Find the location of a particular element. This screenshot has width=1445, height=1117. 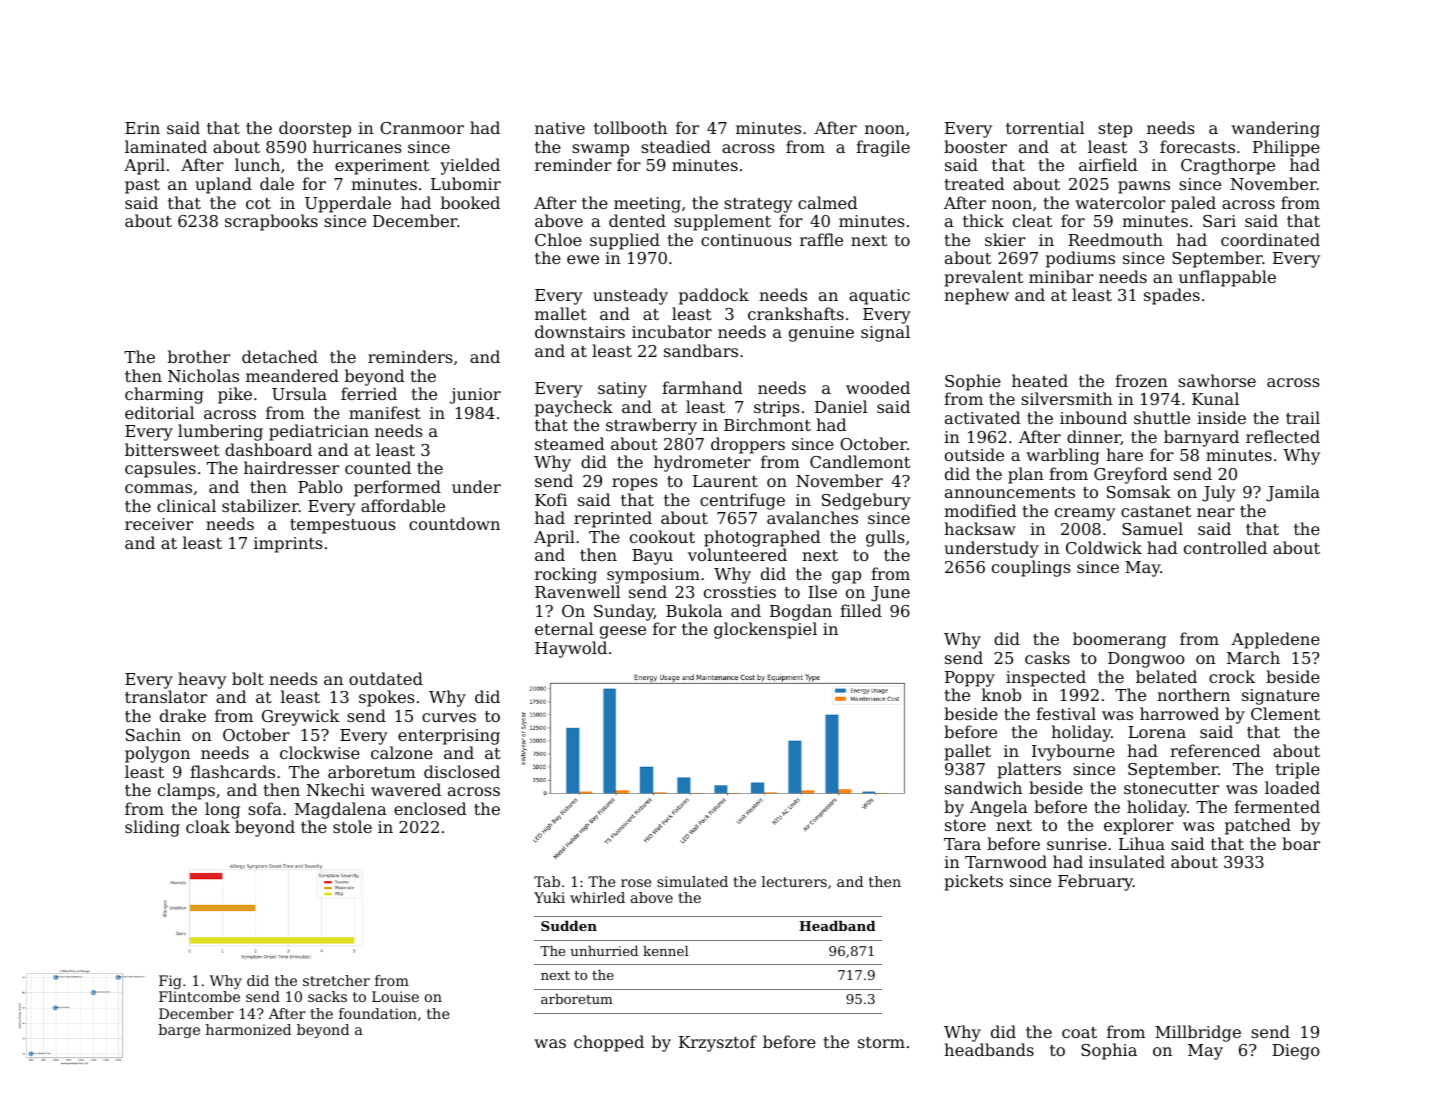

pallet is located at coordinates (967, 752).
